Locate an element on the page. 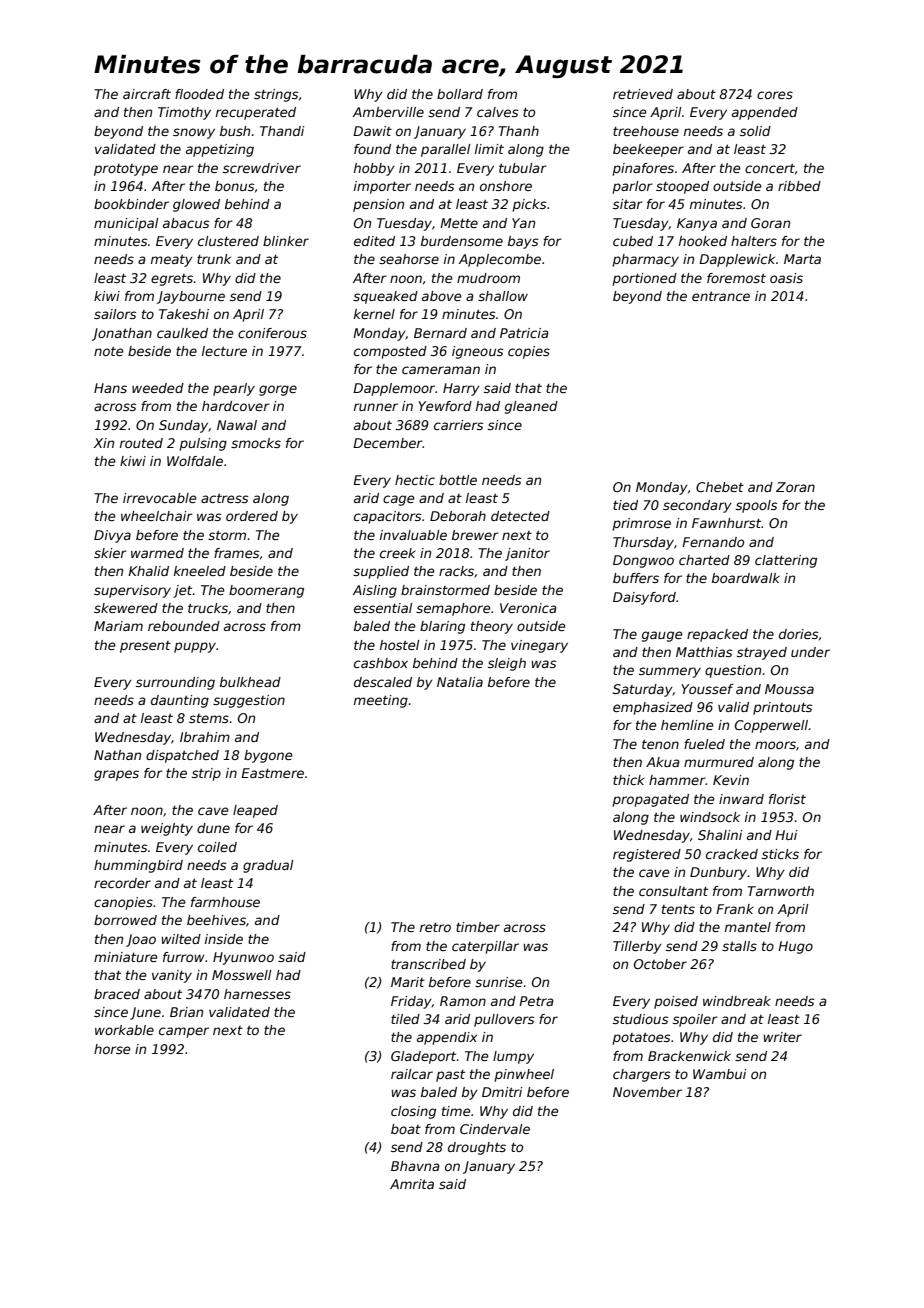  timber is located at coordinates (478, 927).
